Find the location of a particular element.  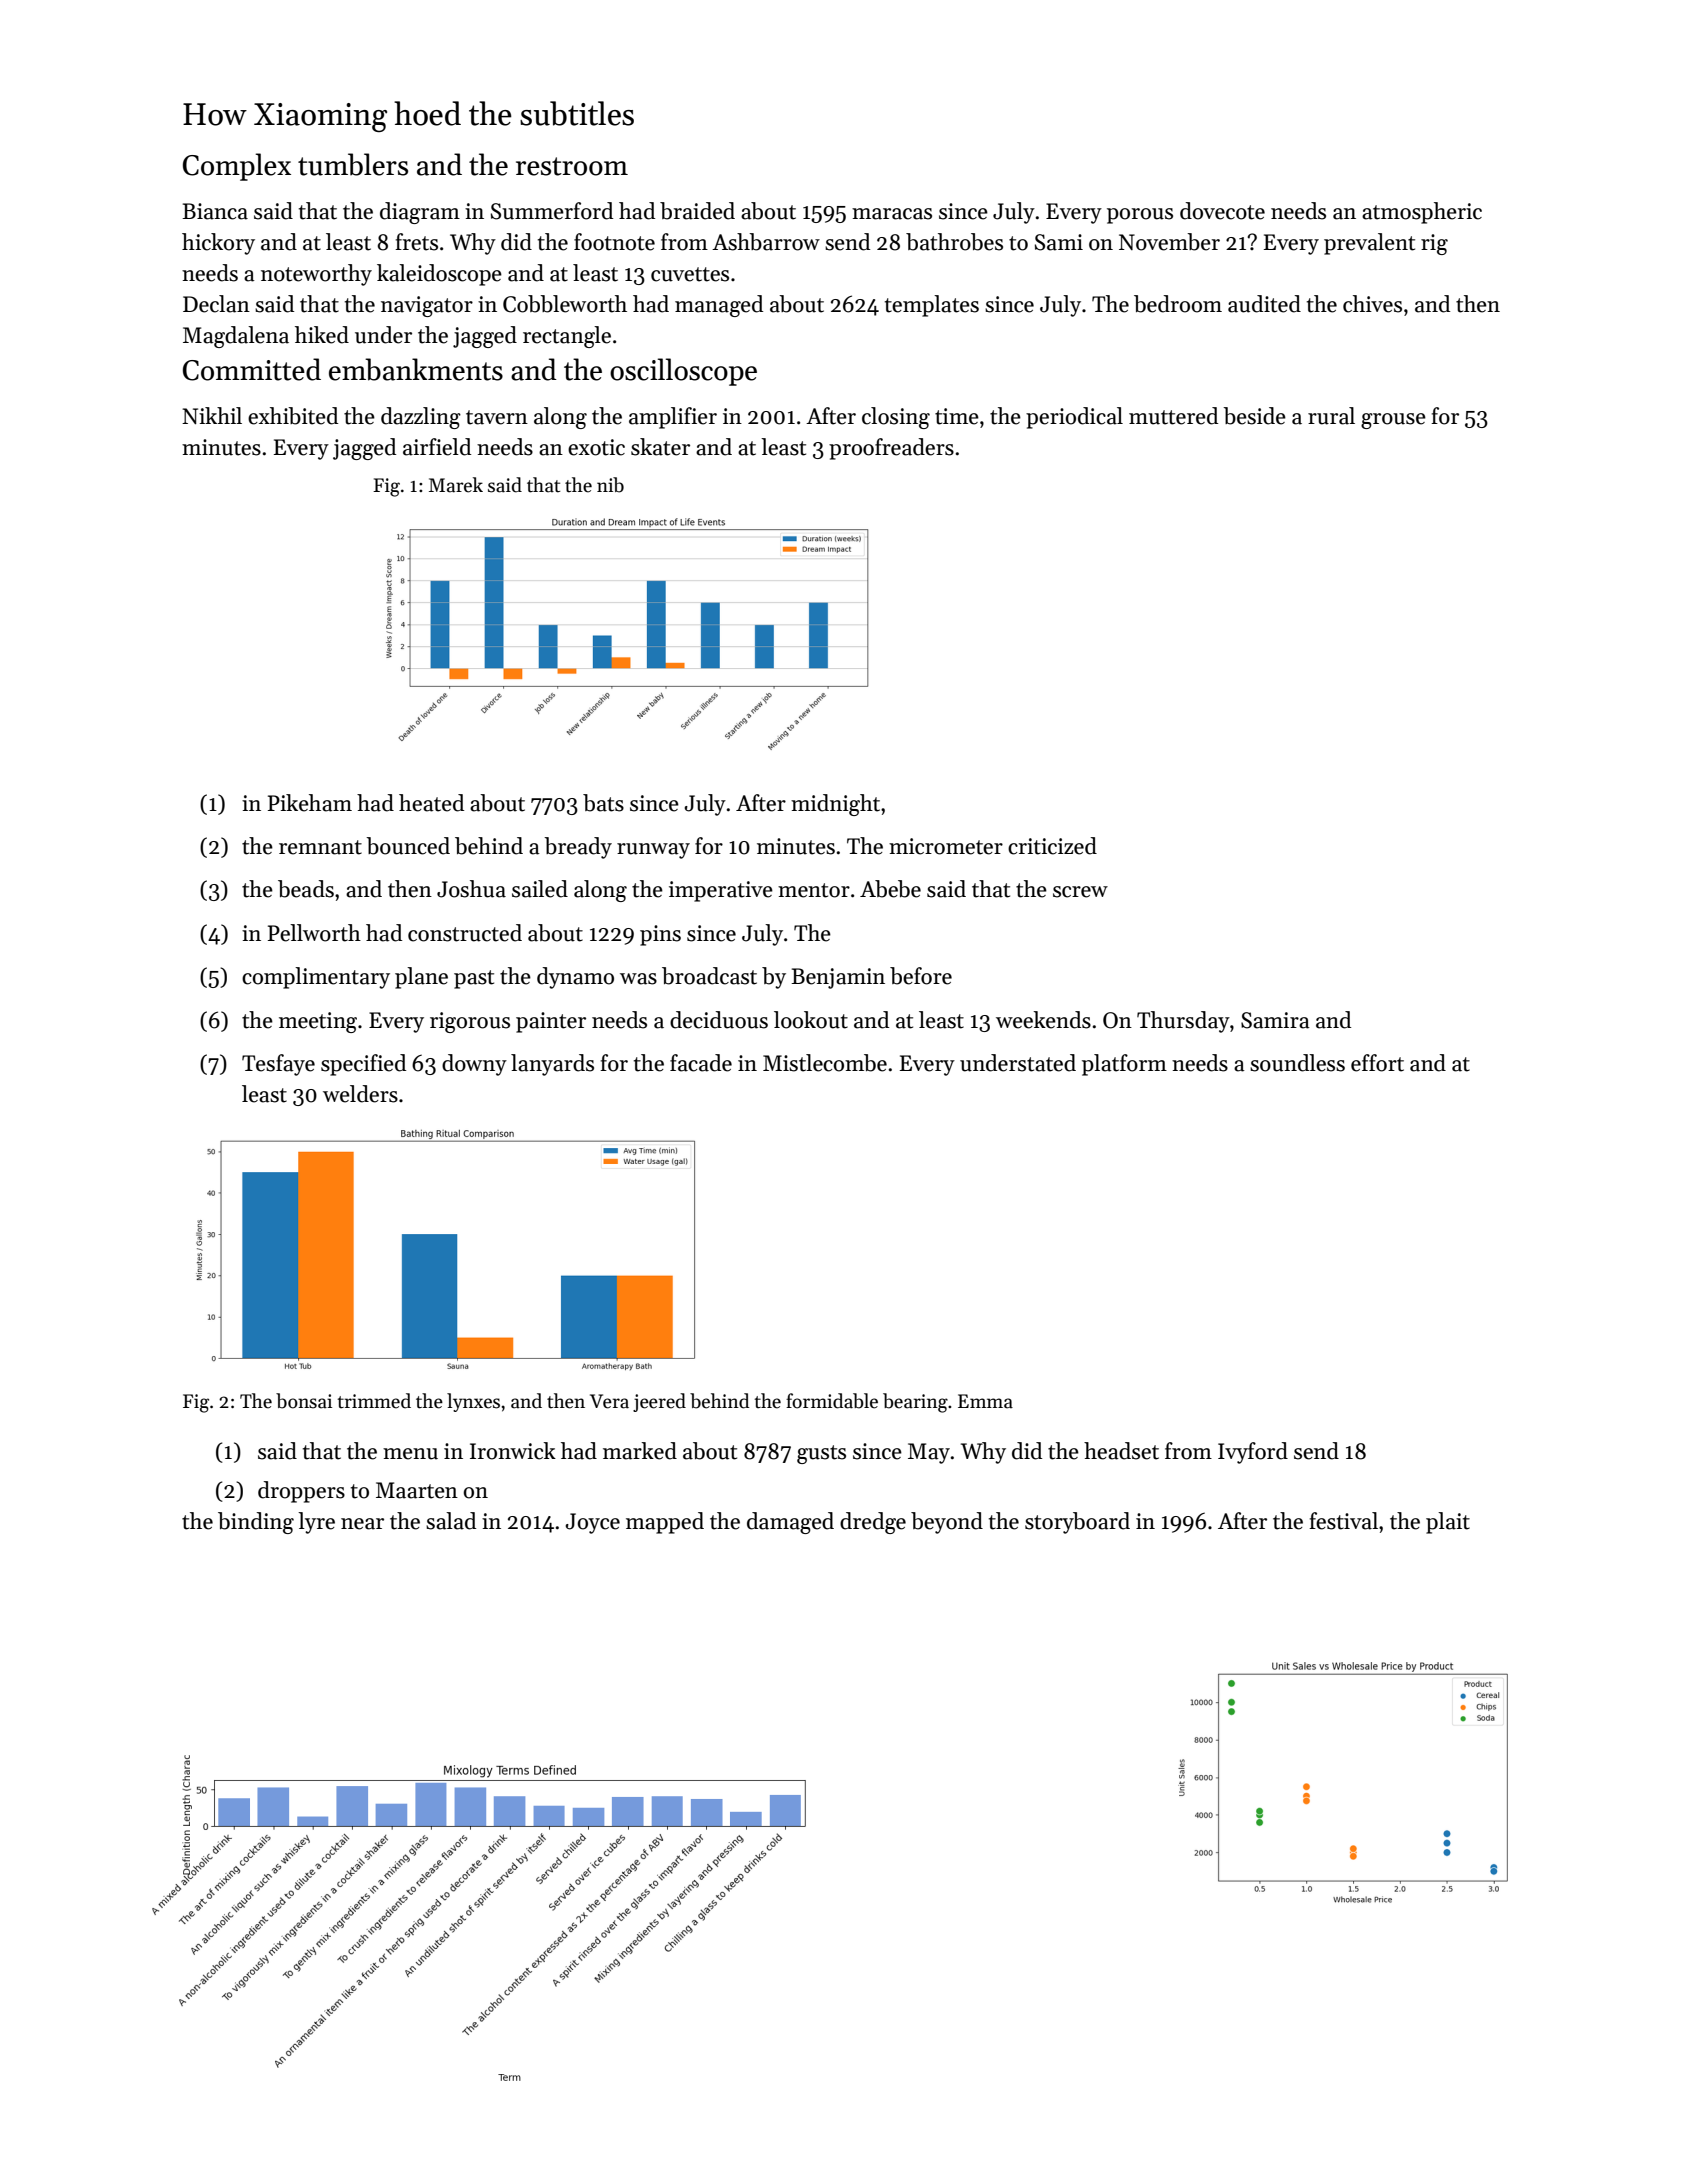

Joyce is located at coordinates (593, 1523).
